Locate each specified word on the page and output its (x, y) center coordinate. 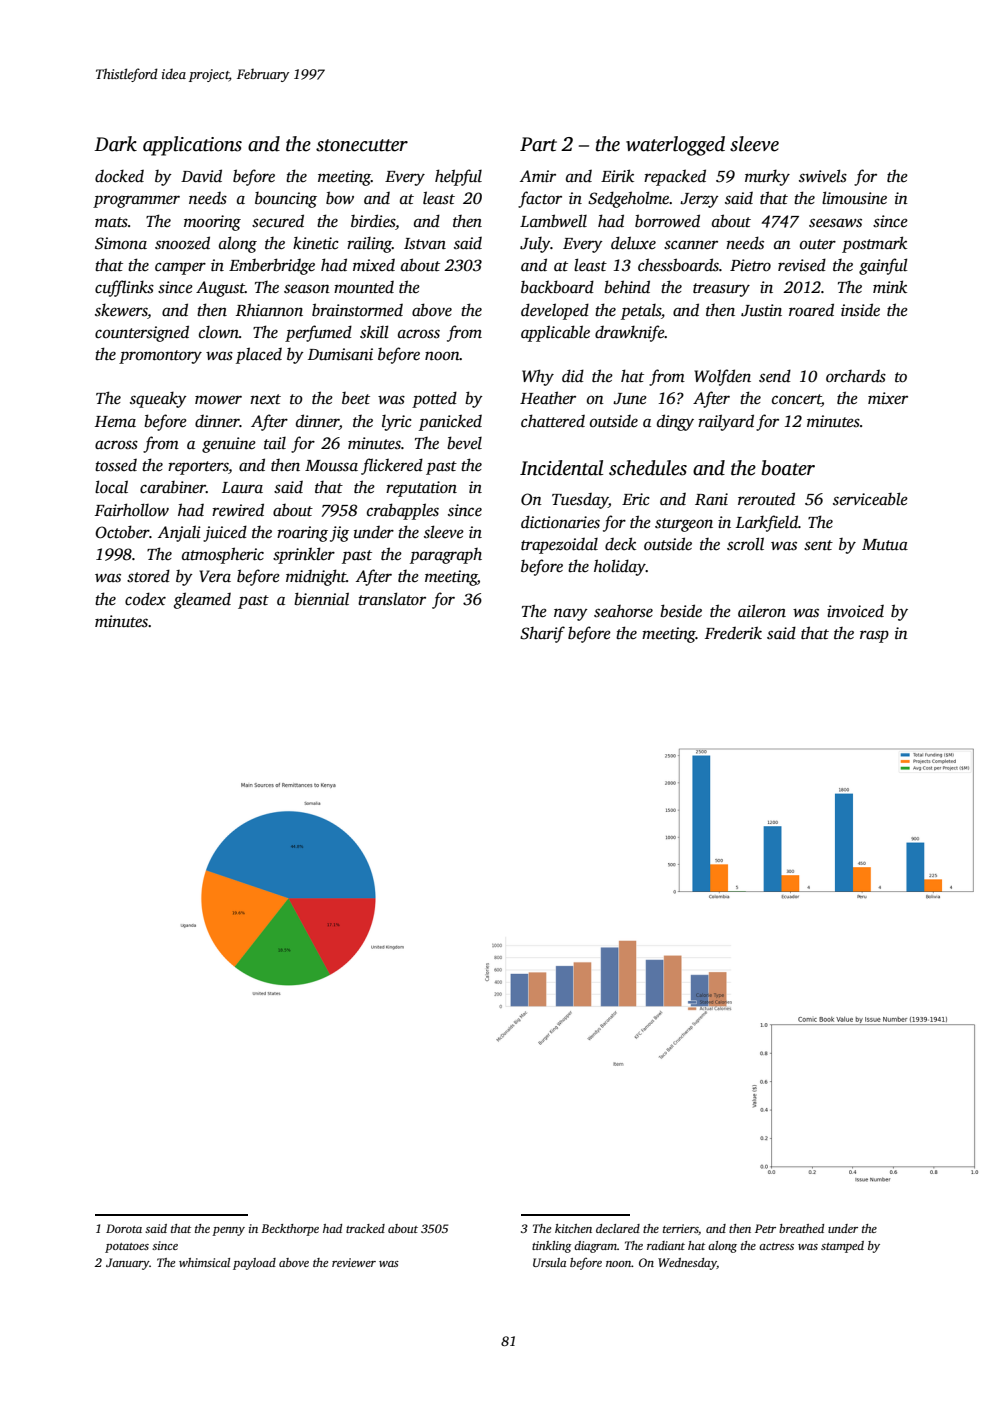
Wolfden (722, 377)
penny (228, 1231)
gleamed (202, 600)
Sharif (542, 634)
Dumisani (340, 354)
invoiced (855, 611)
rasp (874, 636)
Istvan (425, 244)
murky (767, 177)
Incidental (561, 468)
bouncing (286, 200)
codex (145, 599)
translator (392, 599)
